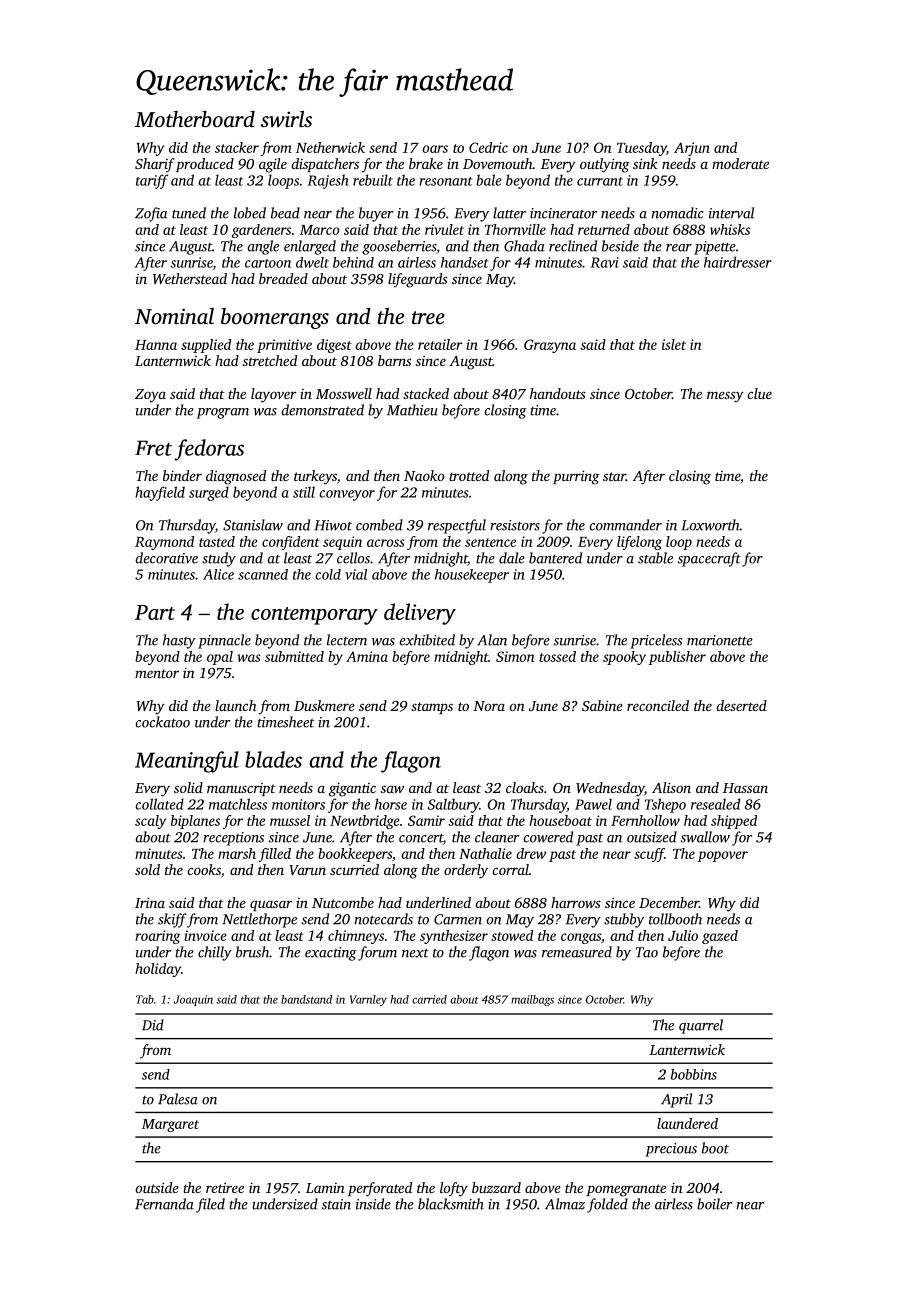  What do you see at coordinates (453, 805) in the screenshot?
I see `Saltbury` at bounding box center [453, 805].
